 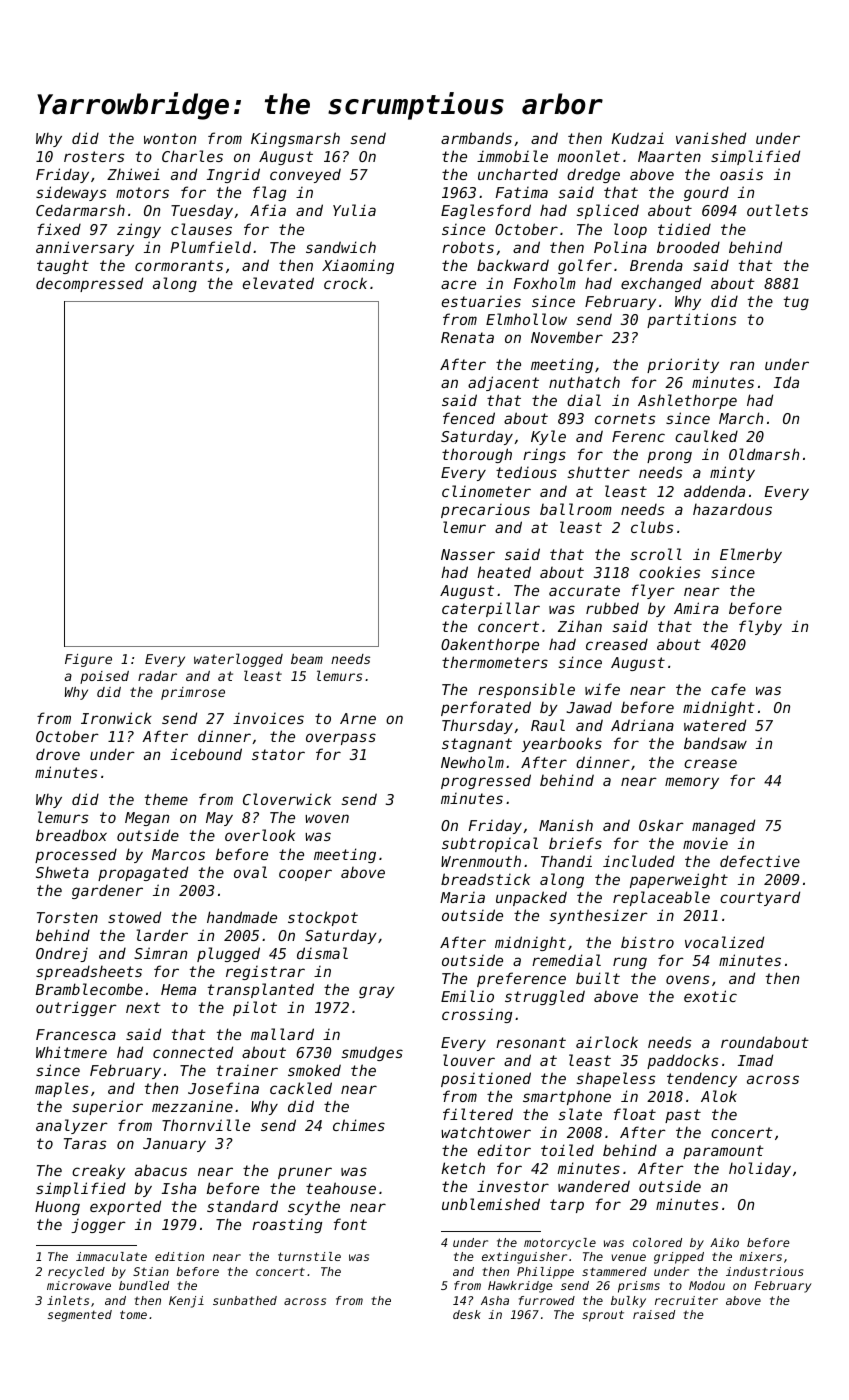 I want to click on crock, so click(x=345, y=283).
